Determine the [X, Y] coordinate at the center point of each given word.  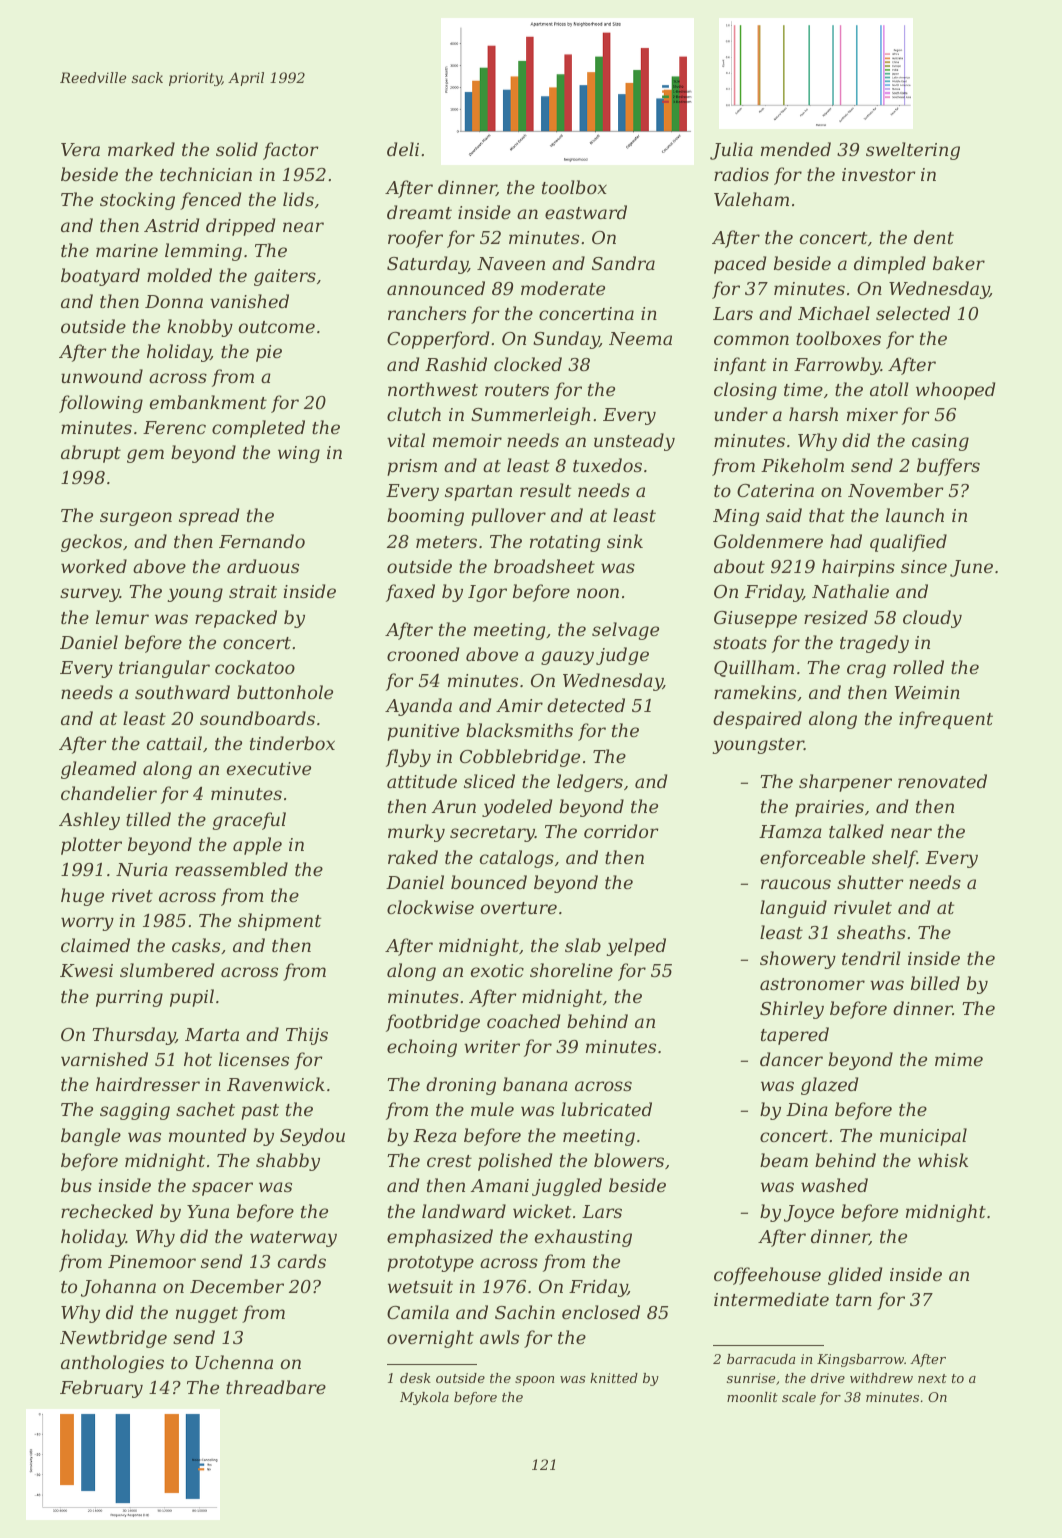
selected [913, 313]
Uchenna [234, 1362]
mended [796, 149]
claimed [95, 945]
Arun [454, 806]
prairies [829, 808]
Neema [640, 339]
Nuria [142, 869]
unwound [102, 376]
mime [959, 1059]
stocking [137, 201]
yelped [636, 947]
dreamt [419, 212]
